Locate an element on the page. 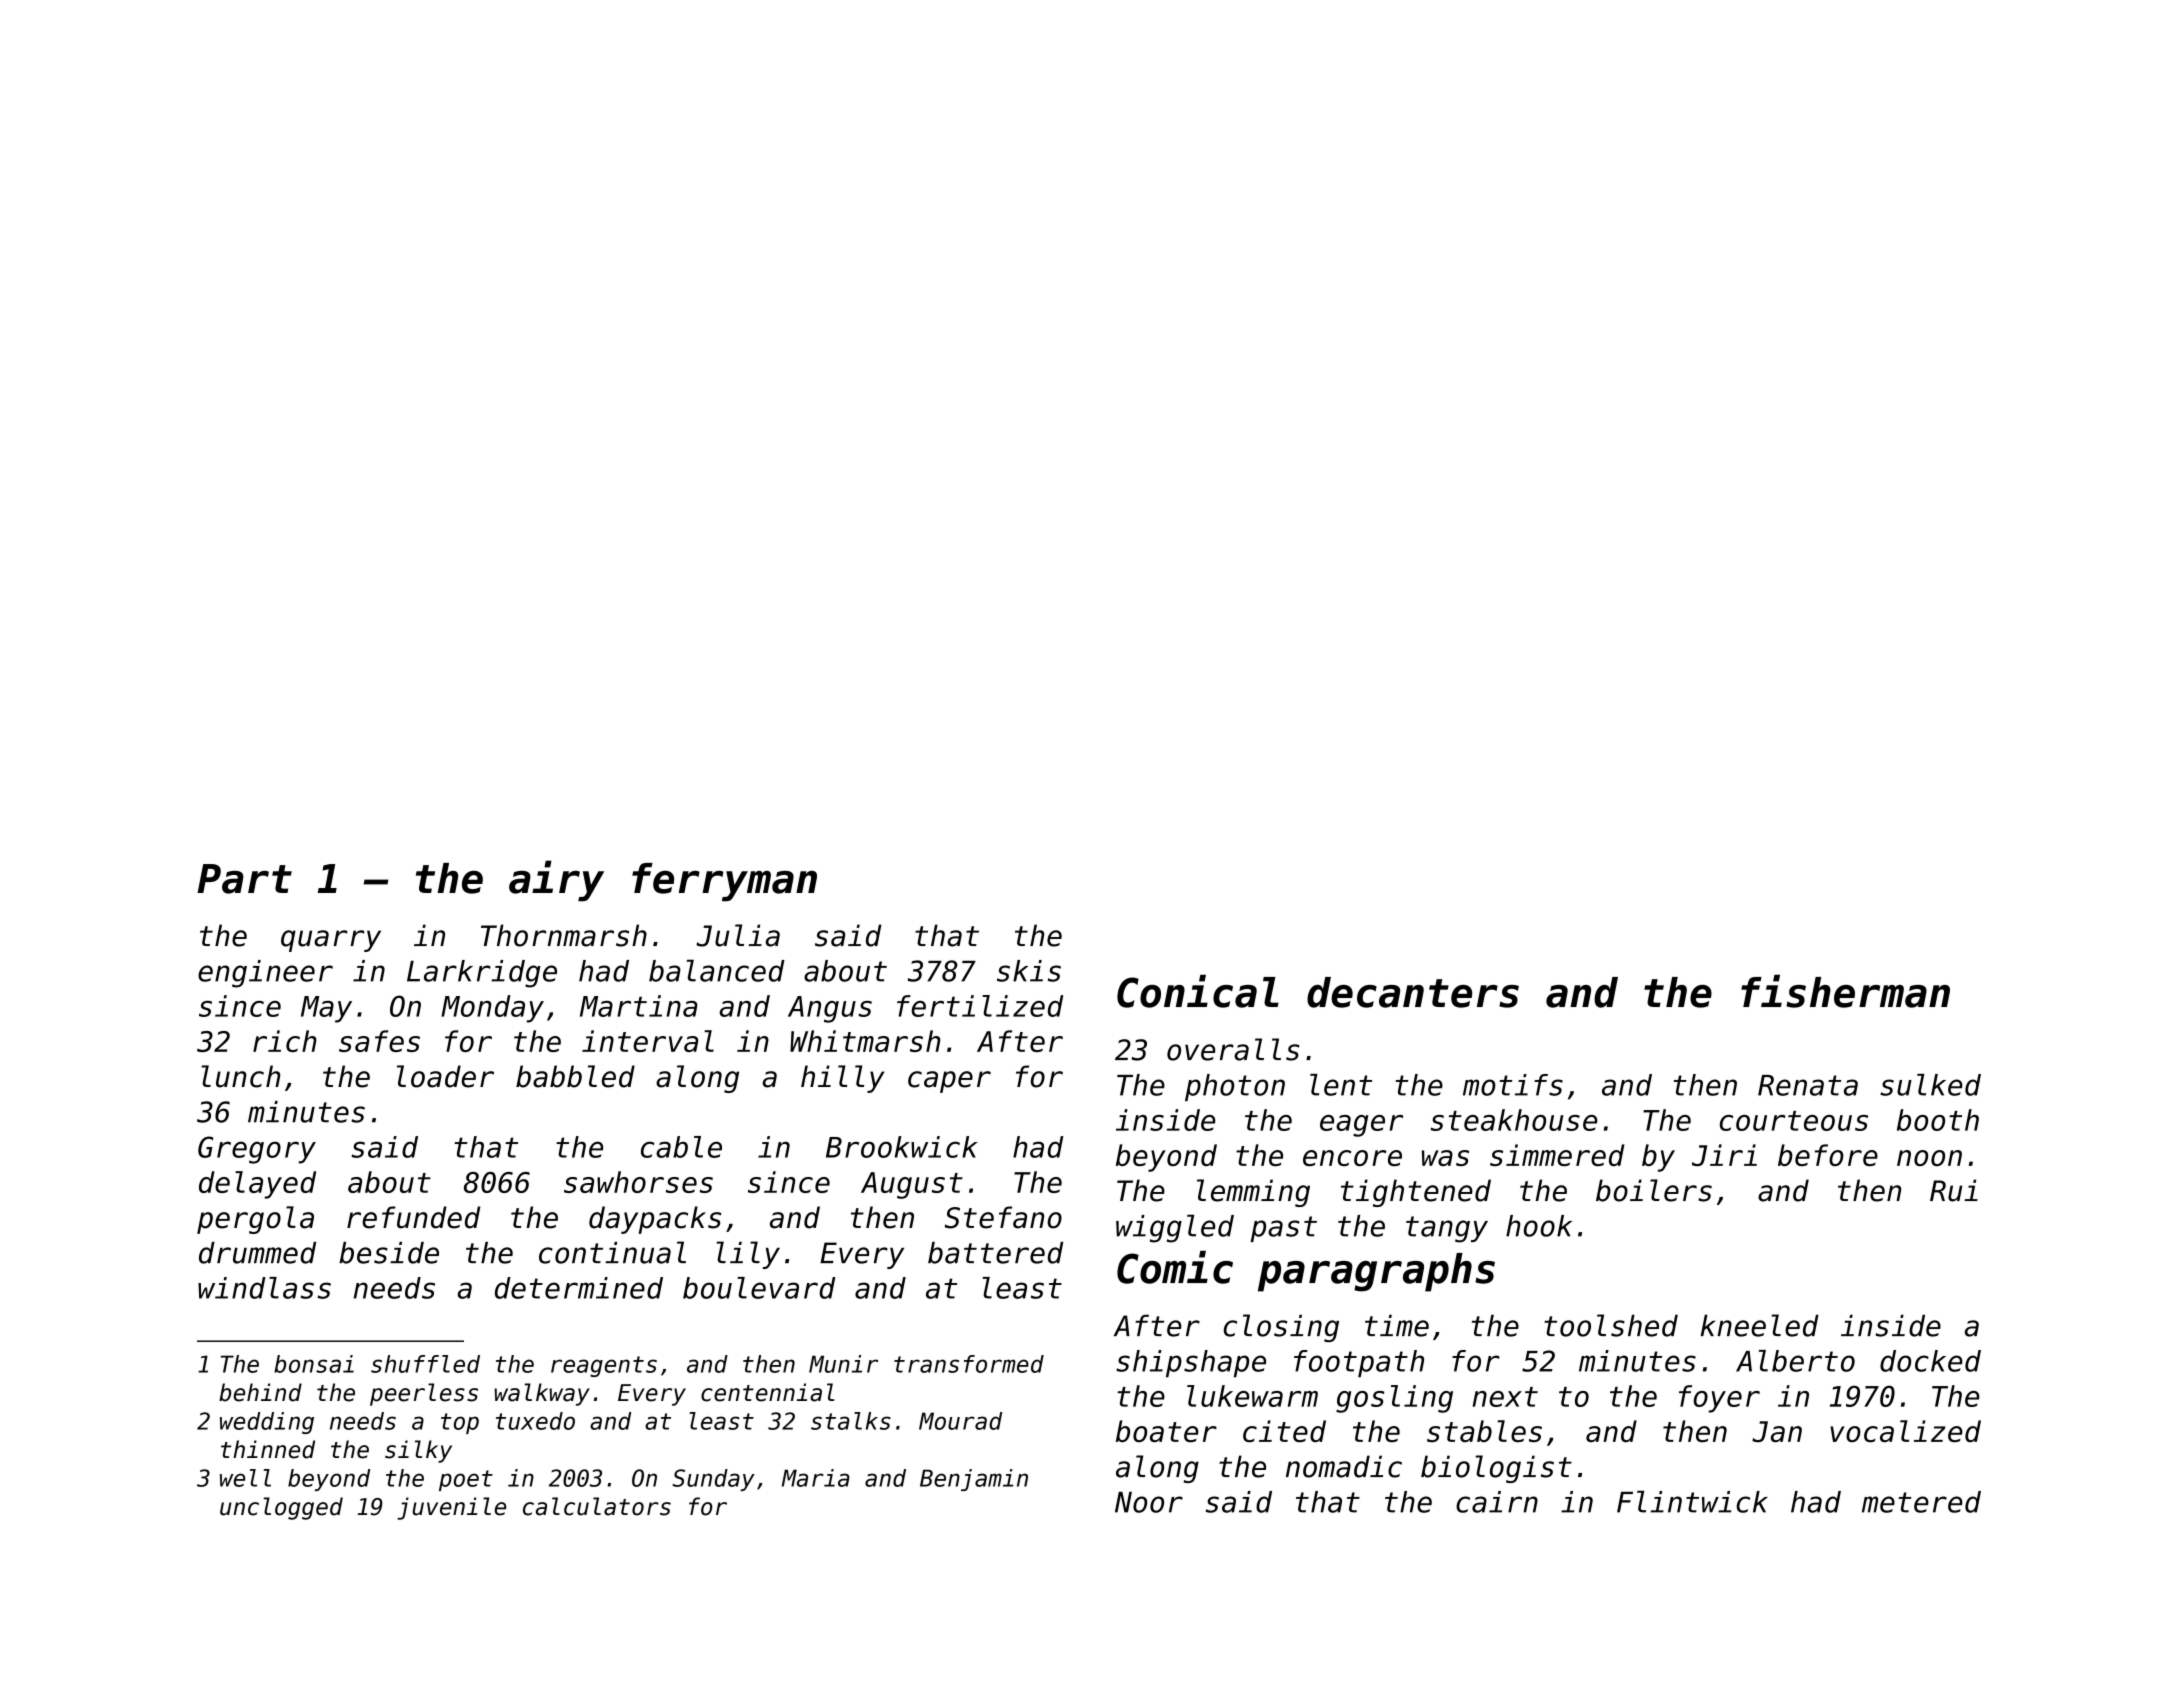 This document has height=1683, width=2178. metered is located at coordinates (1921, 1502).
